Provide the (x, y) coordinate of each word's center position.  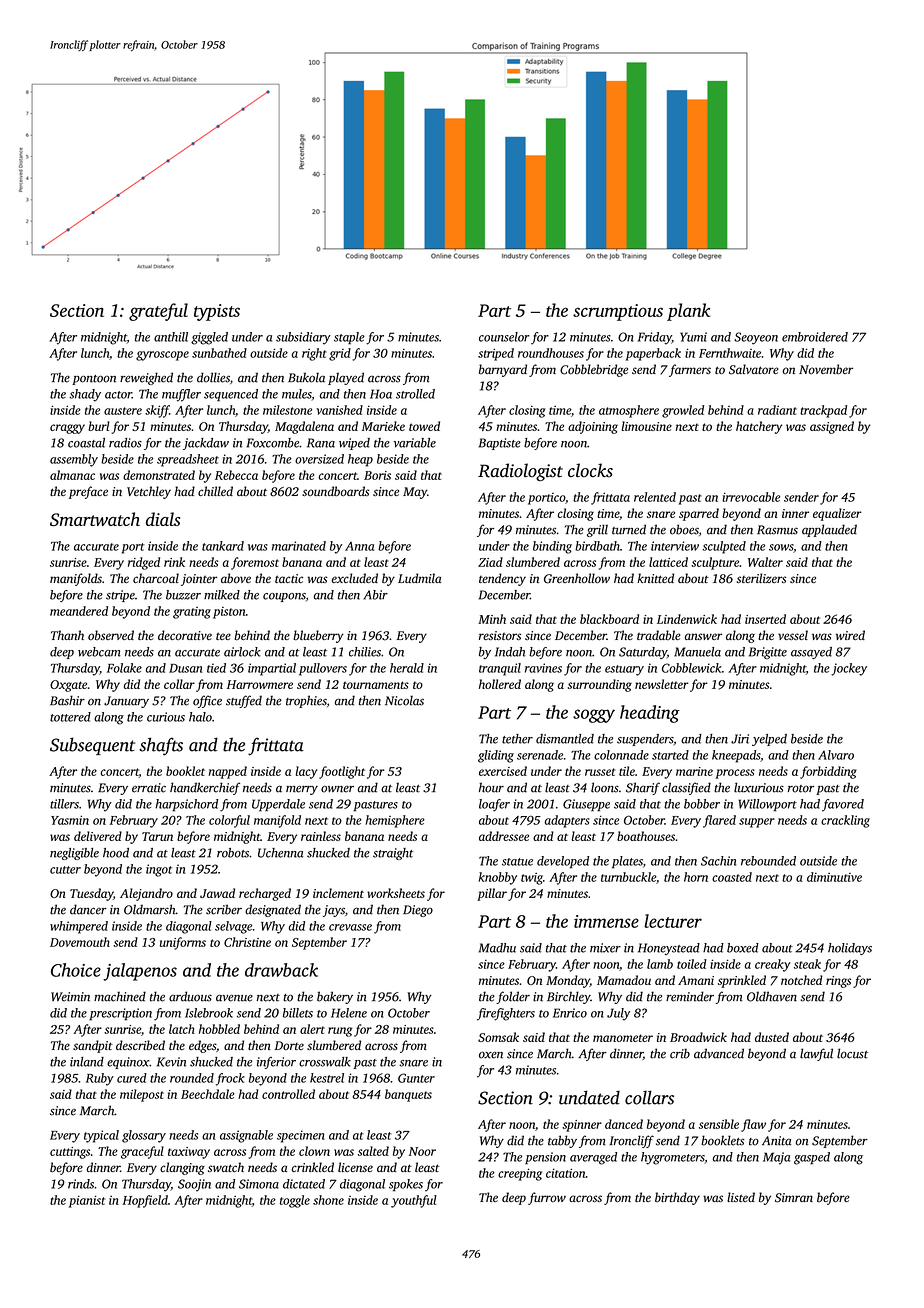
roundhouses (551, 353)
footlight (342, 772)
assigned (832, 427)
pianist (87, 1201)
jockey (849, 669)
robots (233, 853)
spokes (406, 1185)
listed (741, 1197)
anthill (171, 337)
